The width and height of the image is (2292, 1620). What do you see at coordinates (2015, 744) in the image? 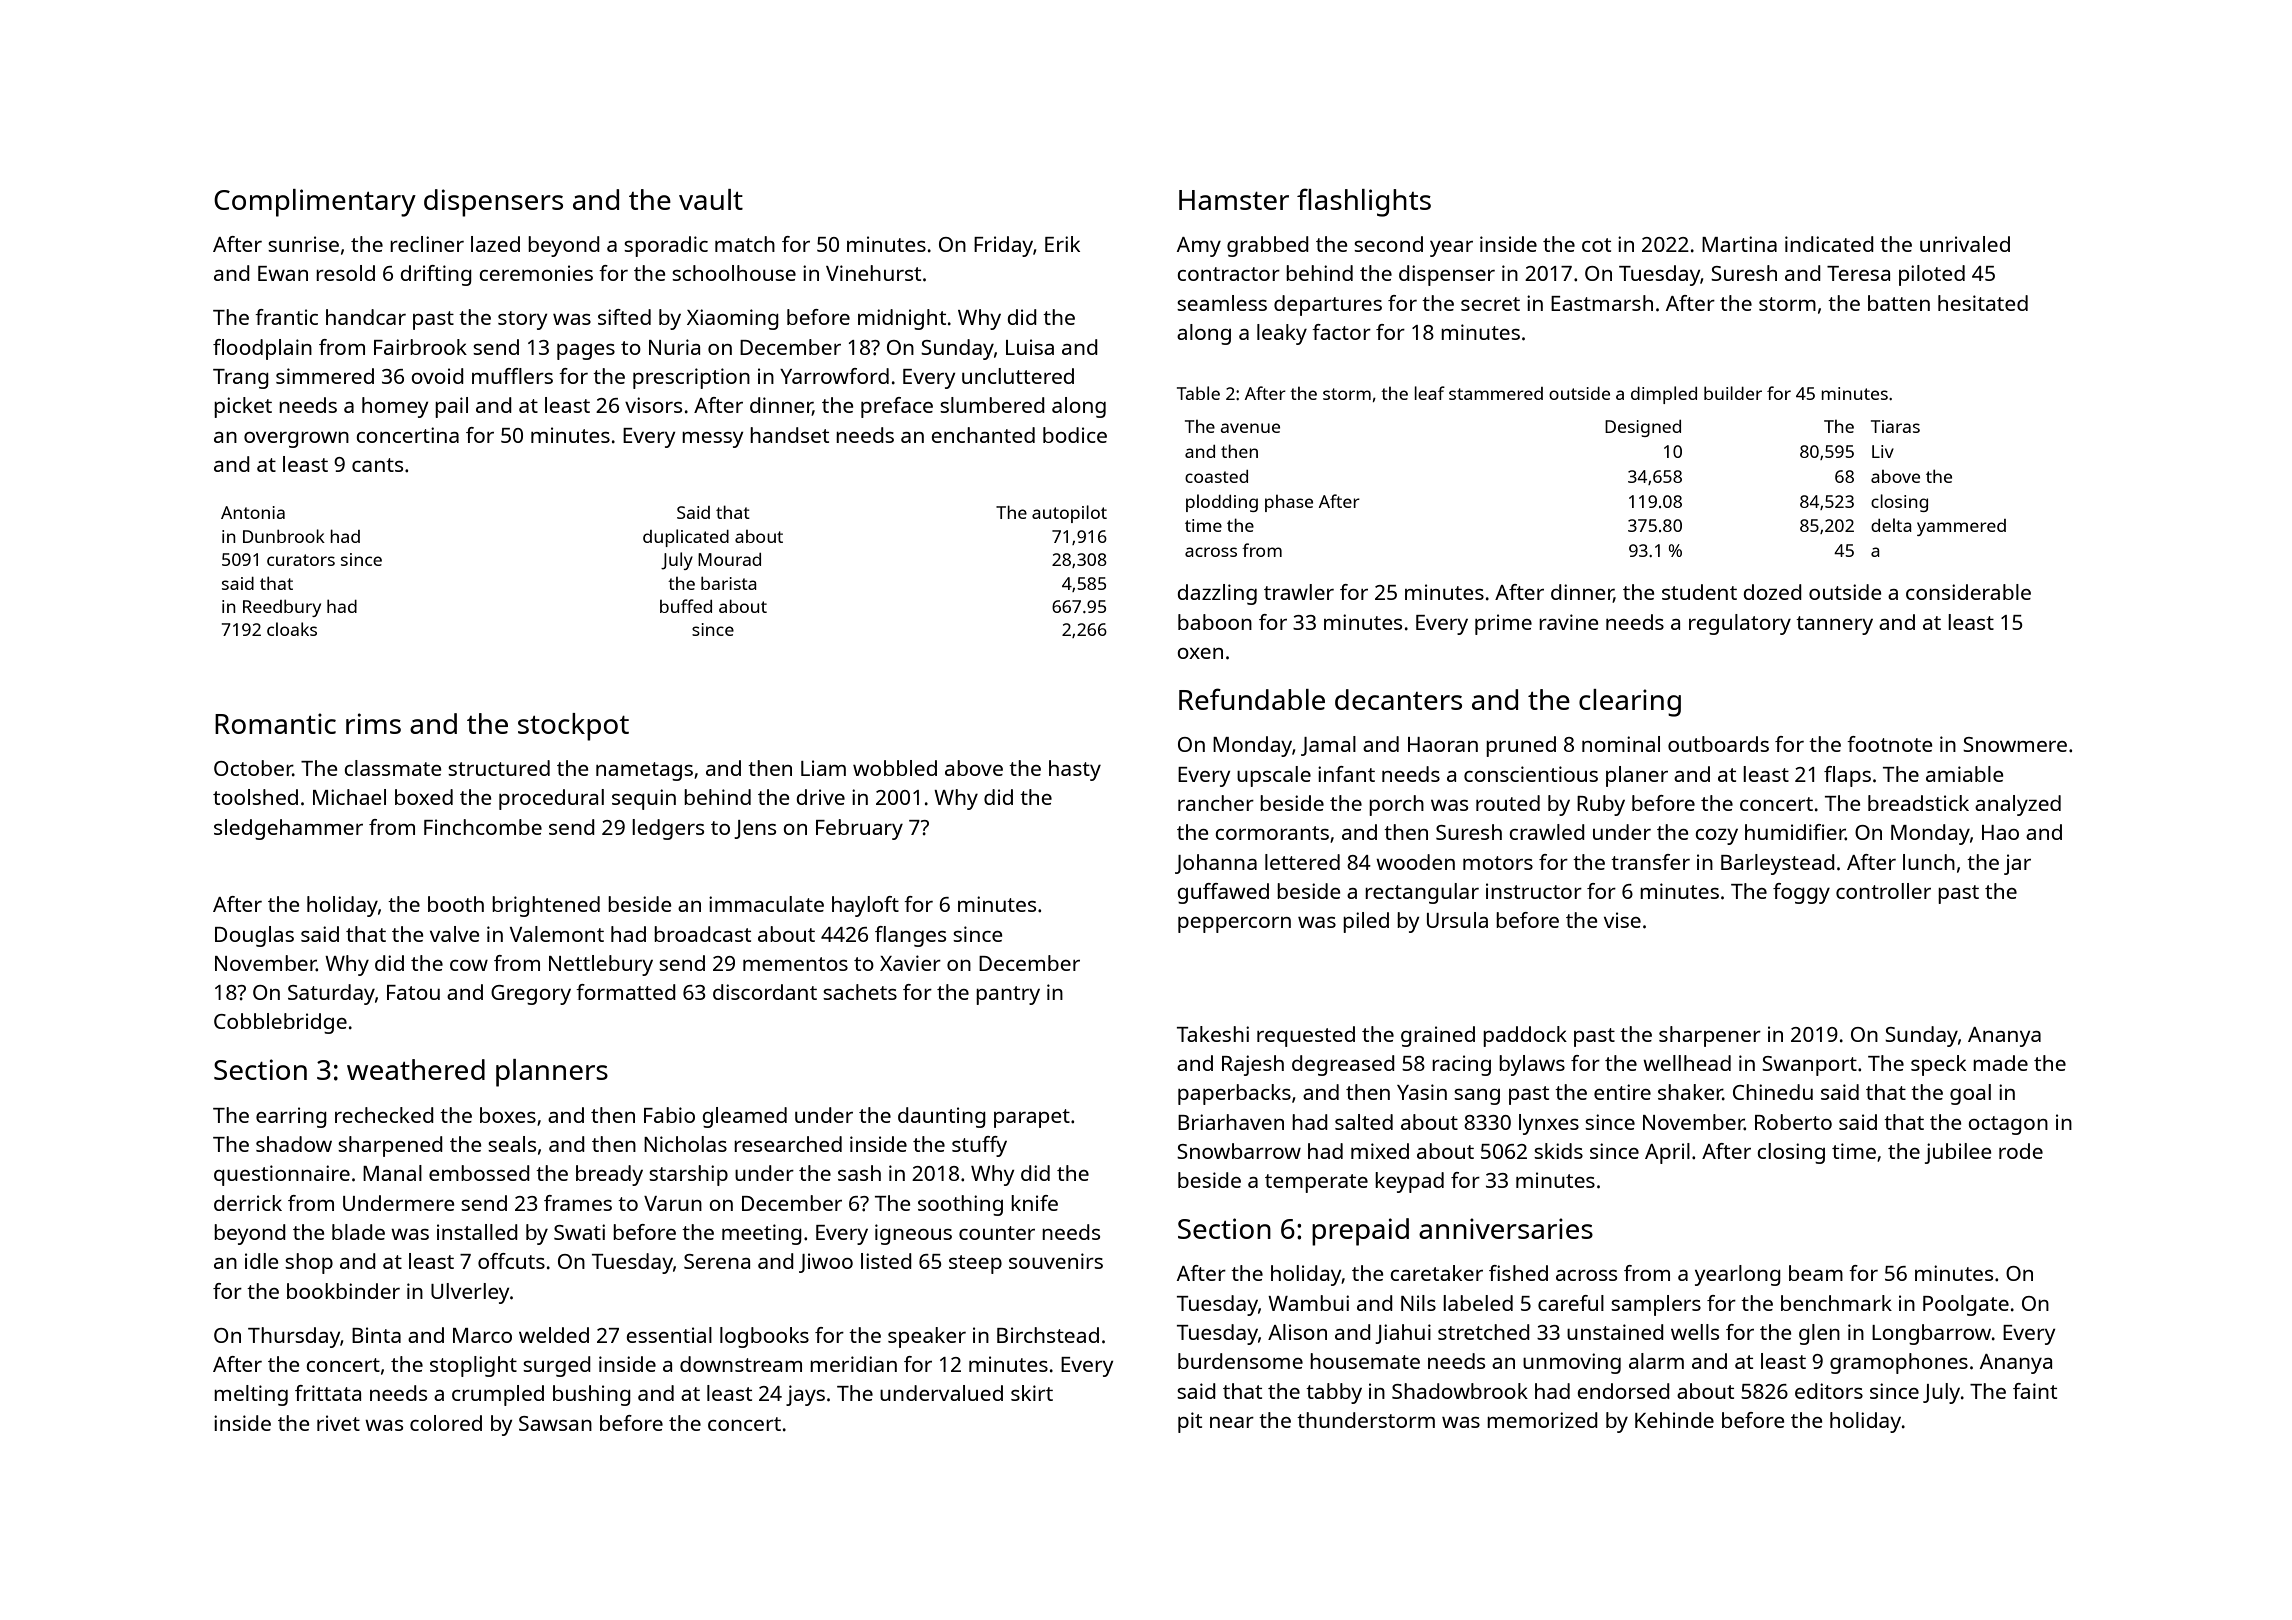
I see `Snowmere` at bounding box center [2015, 744].
